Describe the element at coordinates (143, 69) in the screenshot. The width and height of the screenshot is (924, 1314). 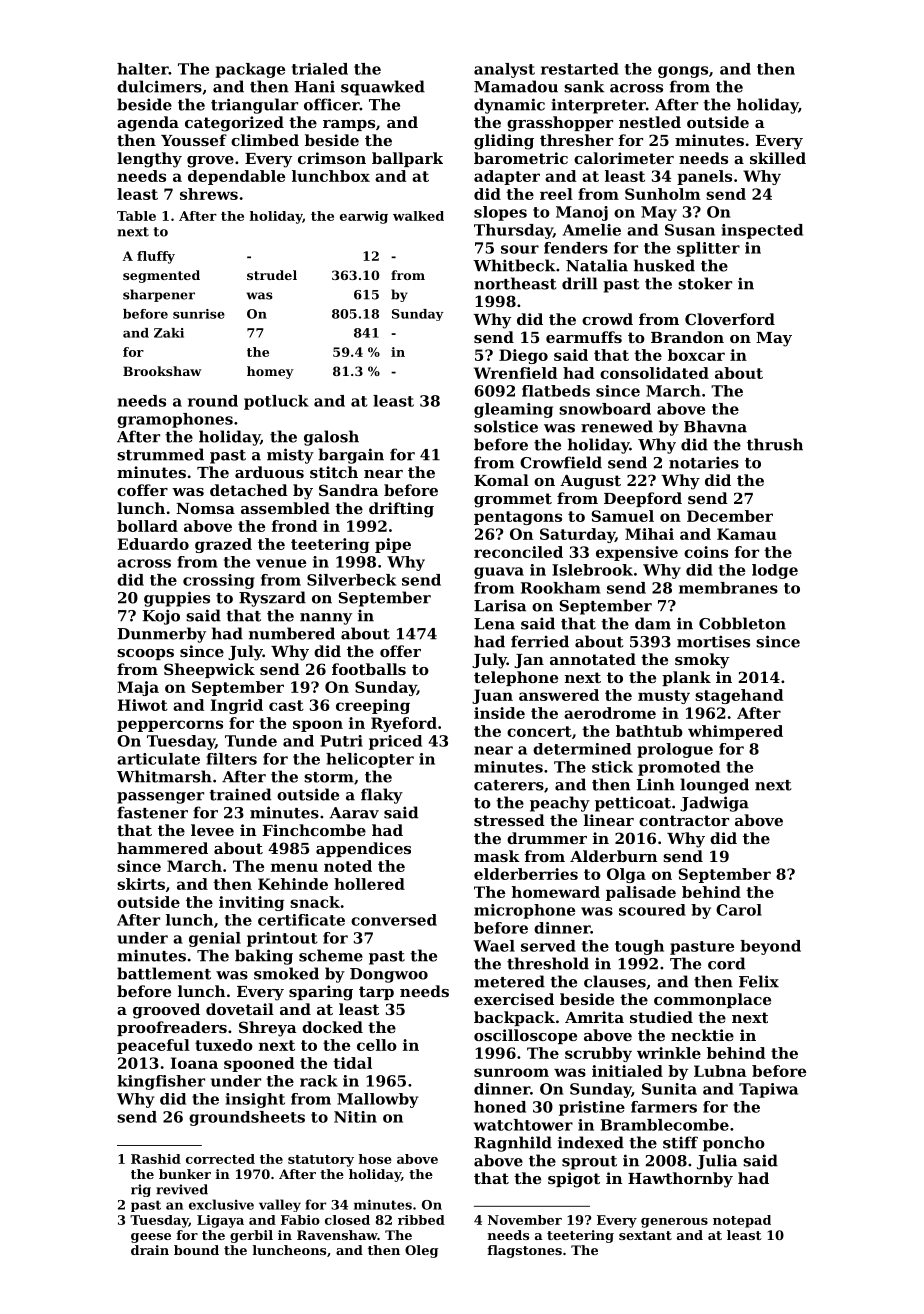
I see `halter` at that location.
